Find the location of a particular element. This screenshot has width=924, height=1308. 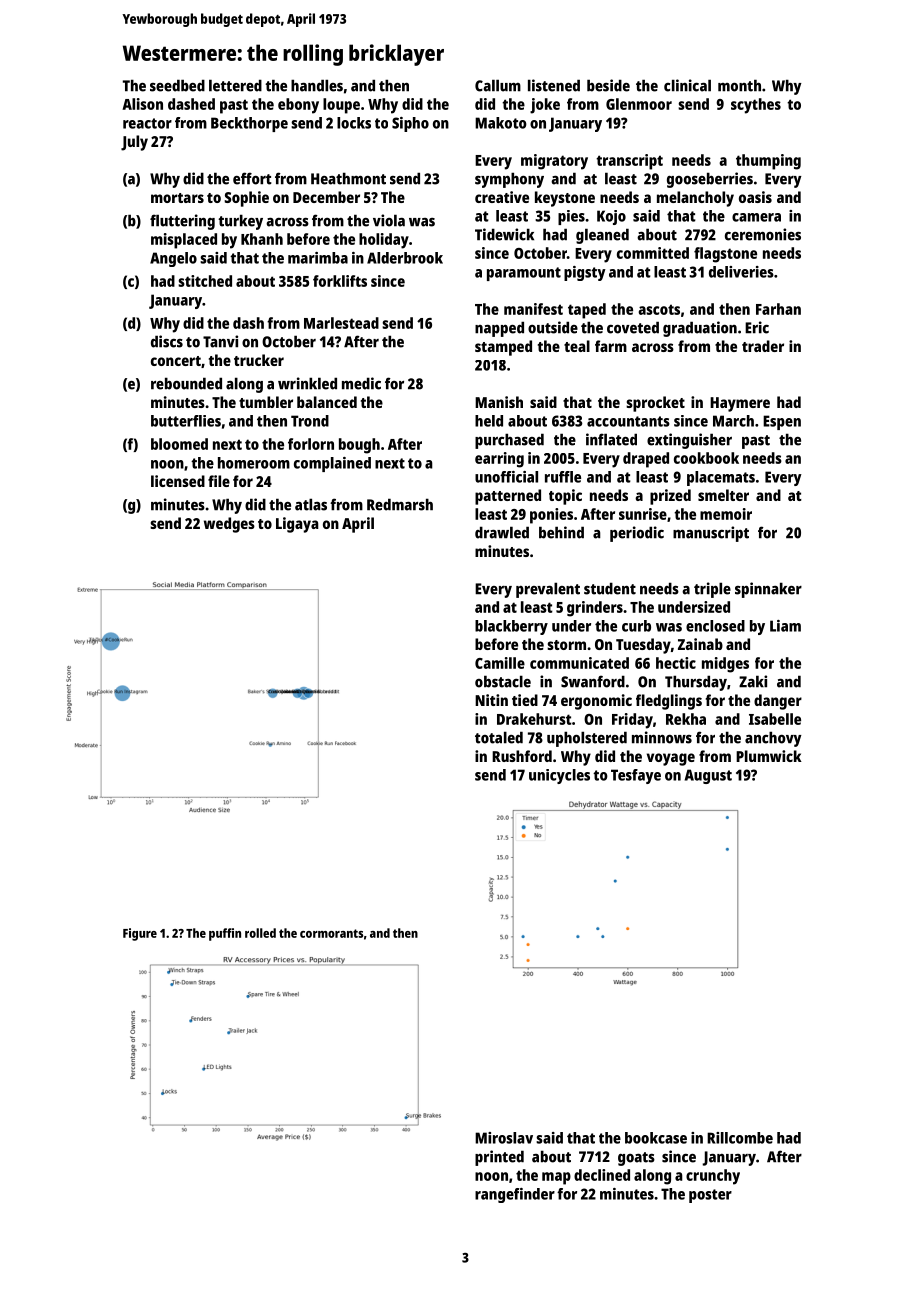

rolled is located at coordinates (260, 933).
